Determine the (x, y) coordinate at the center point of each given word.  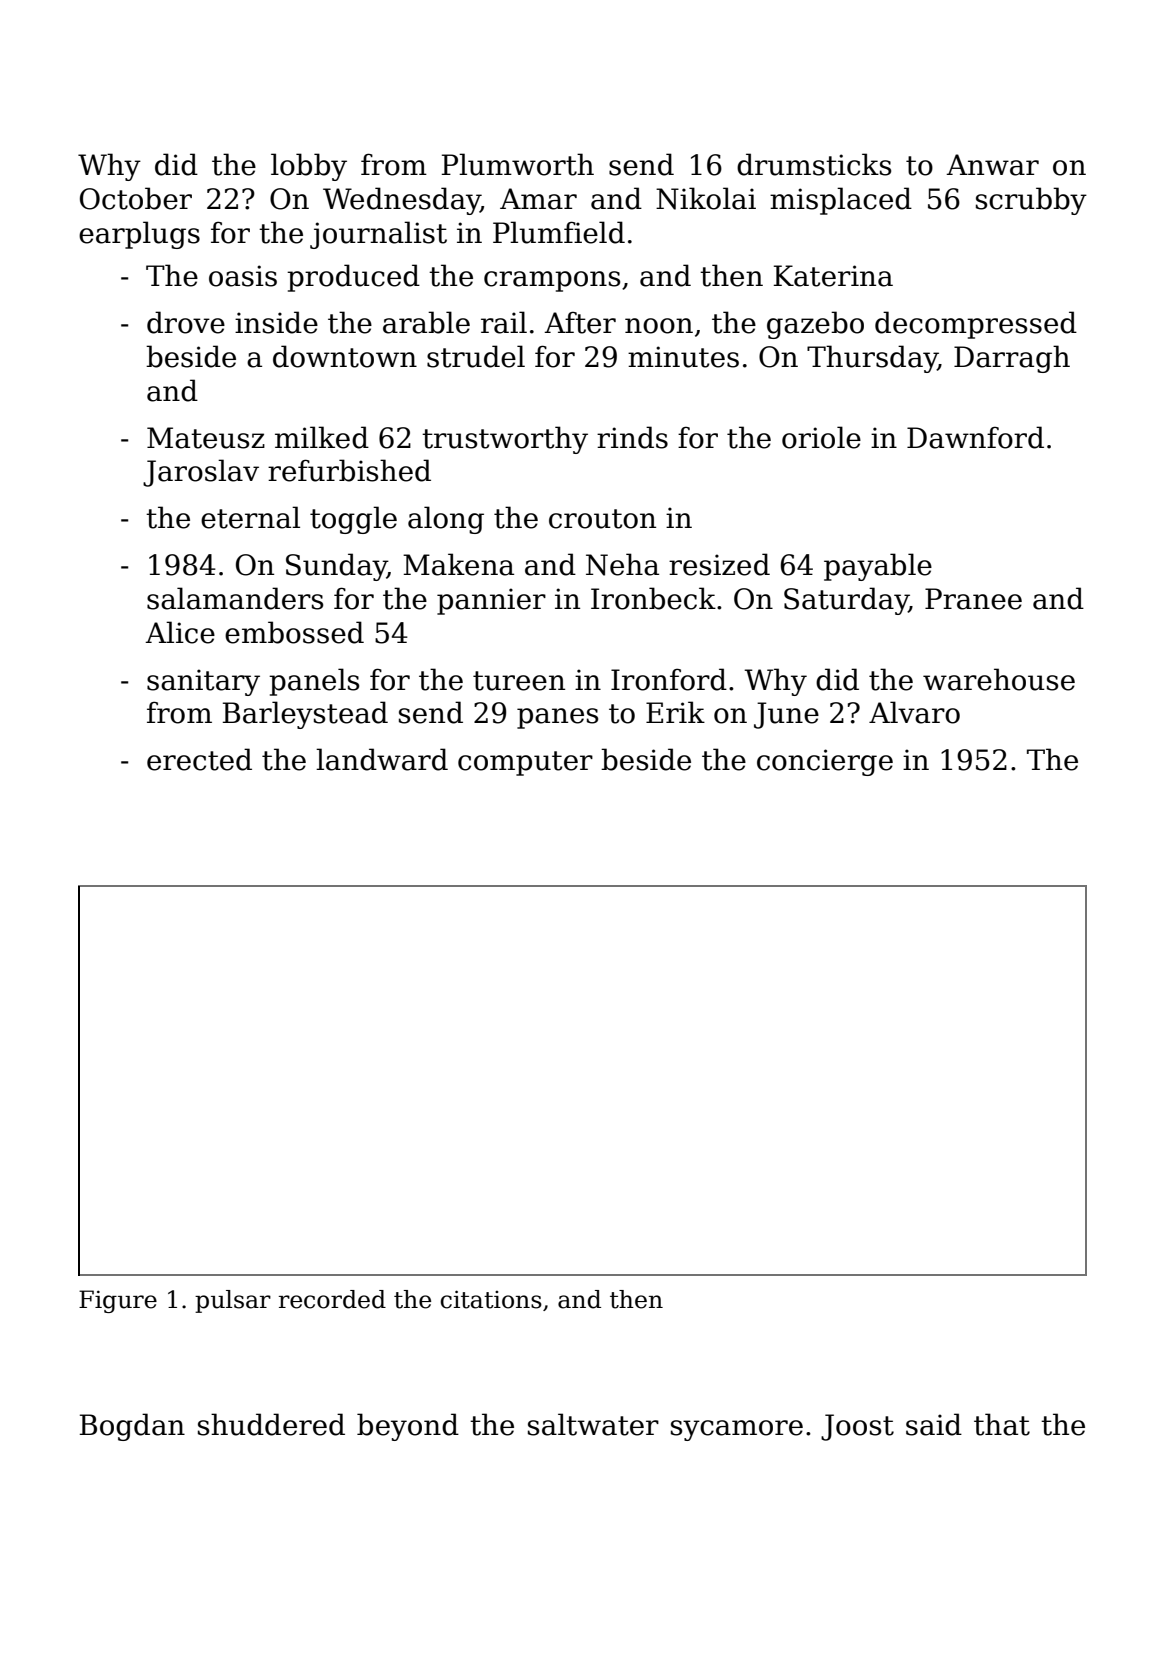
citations (491, 1299)
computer (525, 763)
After (580, 323)
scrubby (1031, 201)
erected (199, 759)
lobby (309, 167)
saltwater (593, 1424)
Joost (857, 1427)
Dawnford (975, 437)
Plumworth (518, 164)
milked (322, 437)
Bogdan (132, 1427)
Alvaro (914, 712)
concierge (825, 762)
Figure (118, 1301)
